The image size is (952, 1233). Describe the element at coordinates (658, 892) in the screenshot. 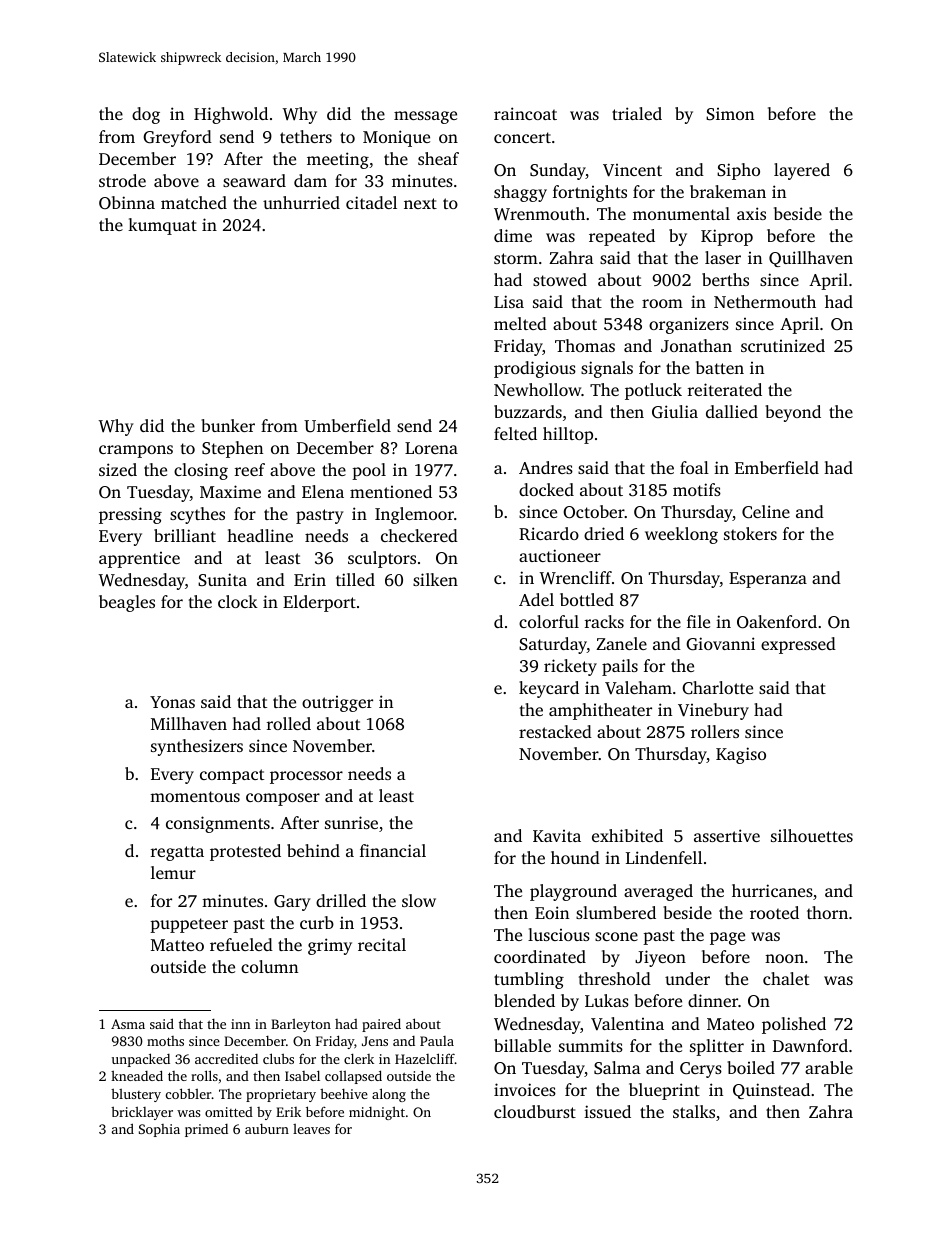

I see `averaged` at that location.
